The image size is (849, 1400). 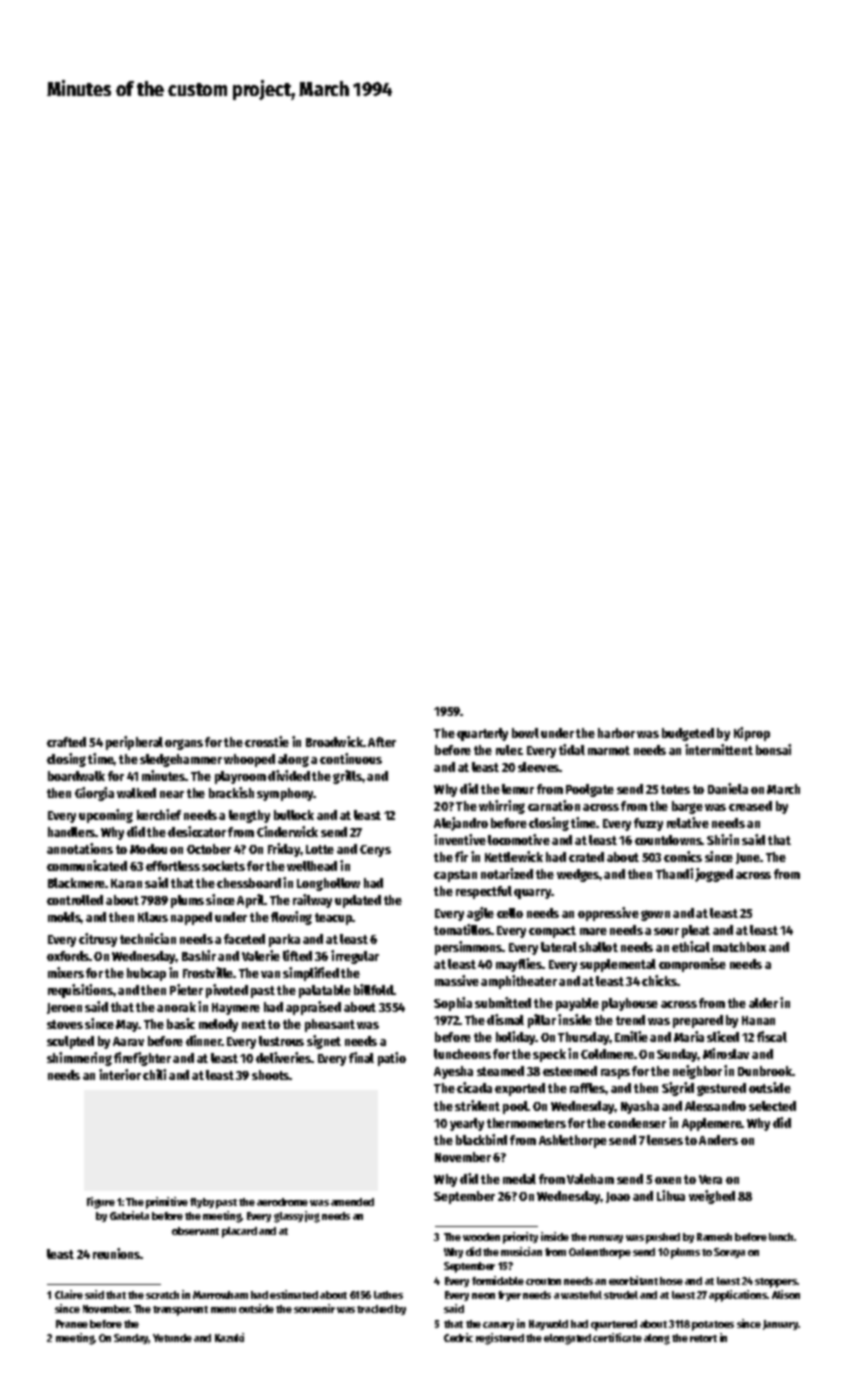 What do you see at coordinates (80, 848) in the screenshot?
I see `annotations` at bounding box center [80, 848].
